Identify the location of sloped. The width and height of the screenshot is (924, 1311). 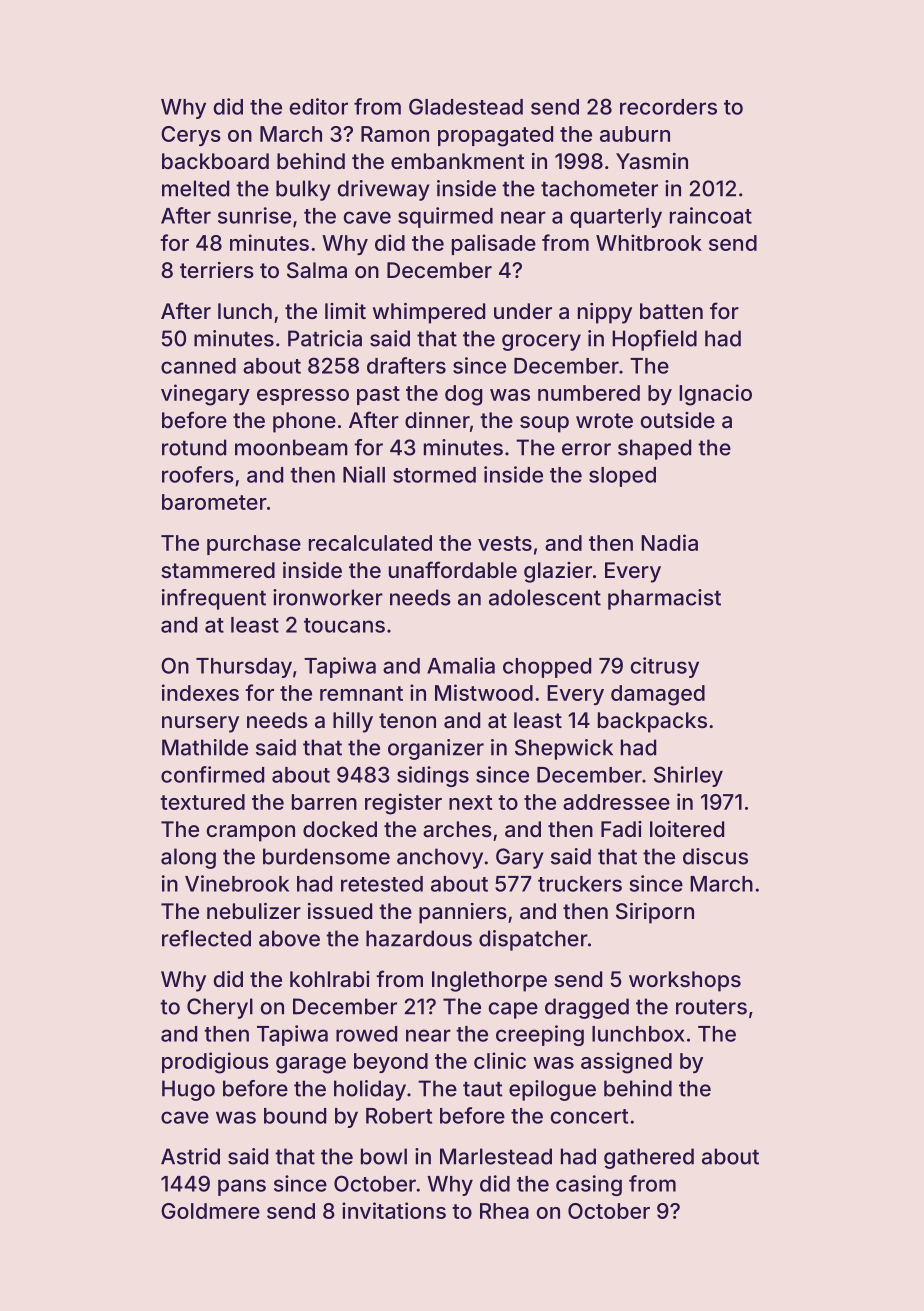
(622, 477).
